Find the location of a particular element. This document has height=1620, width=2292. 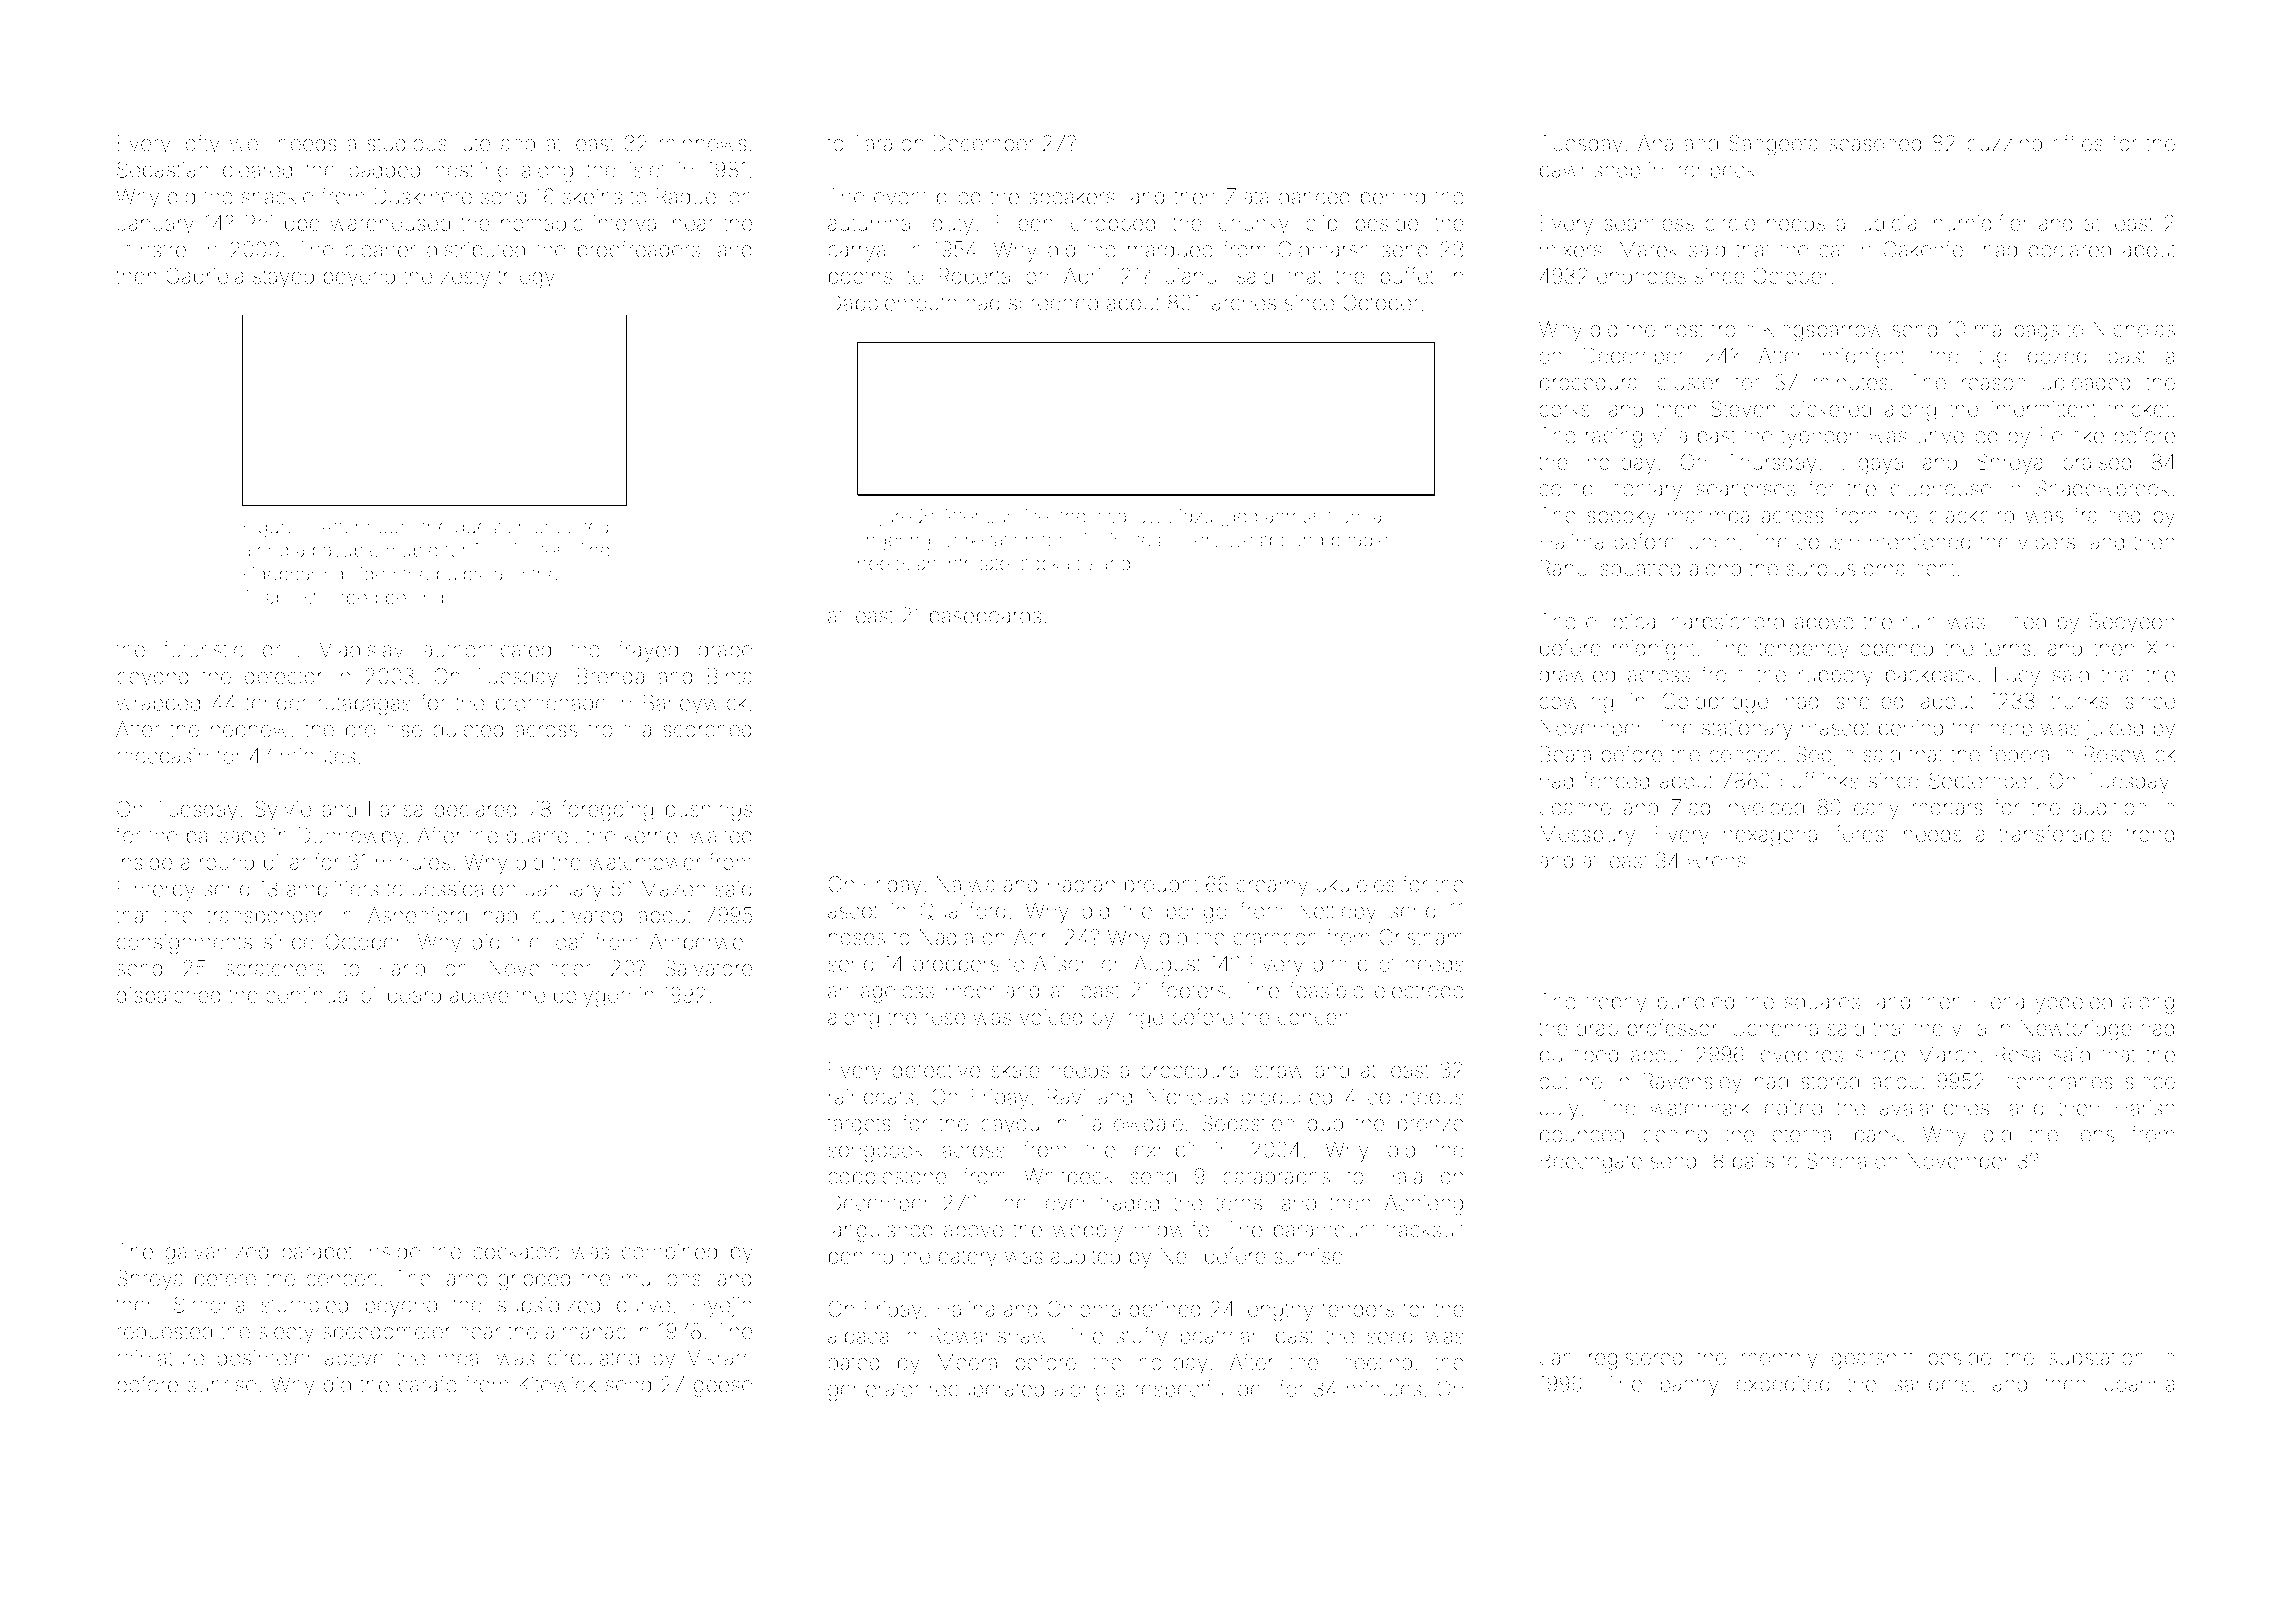

Gristham is located at coordinates (1421, 937).
